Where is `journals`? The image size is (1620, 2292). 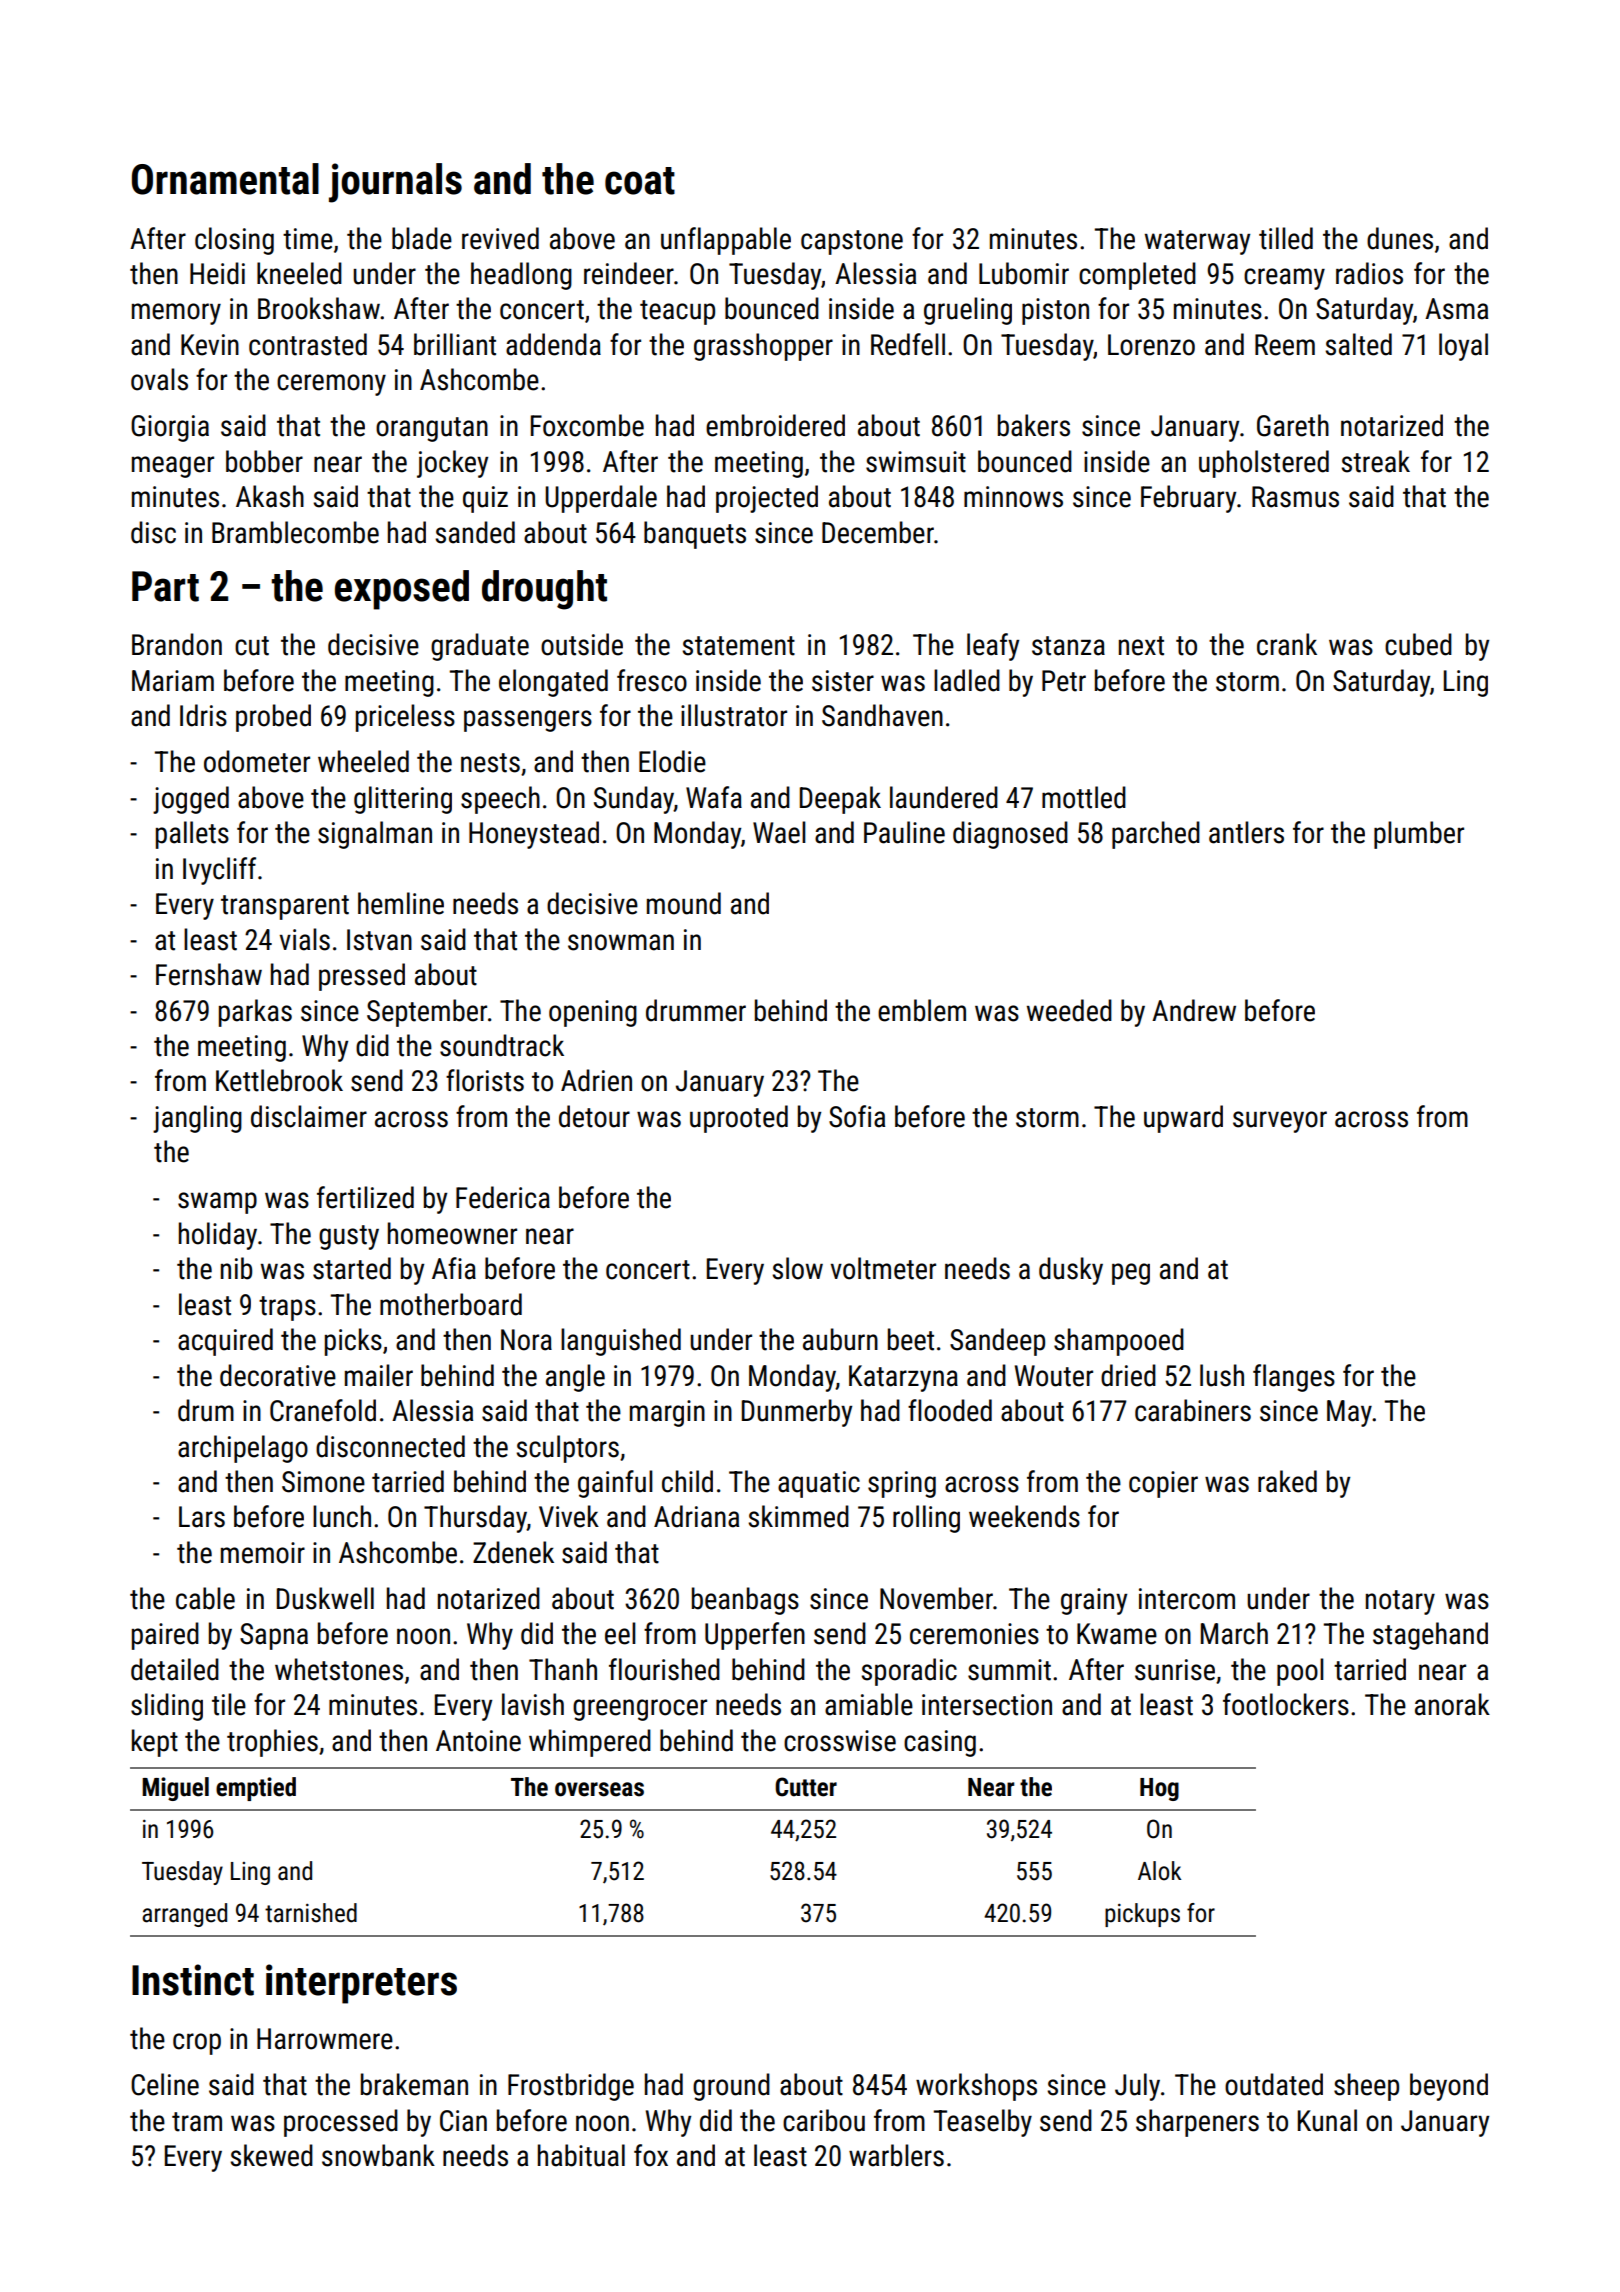
journals is located at coordinates (395, 183).
